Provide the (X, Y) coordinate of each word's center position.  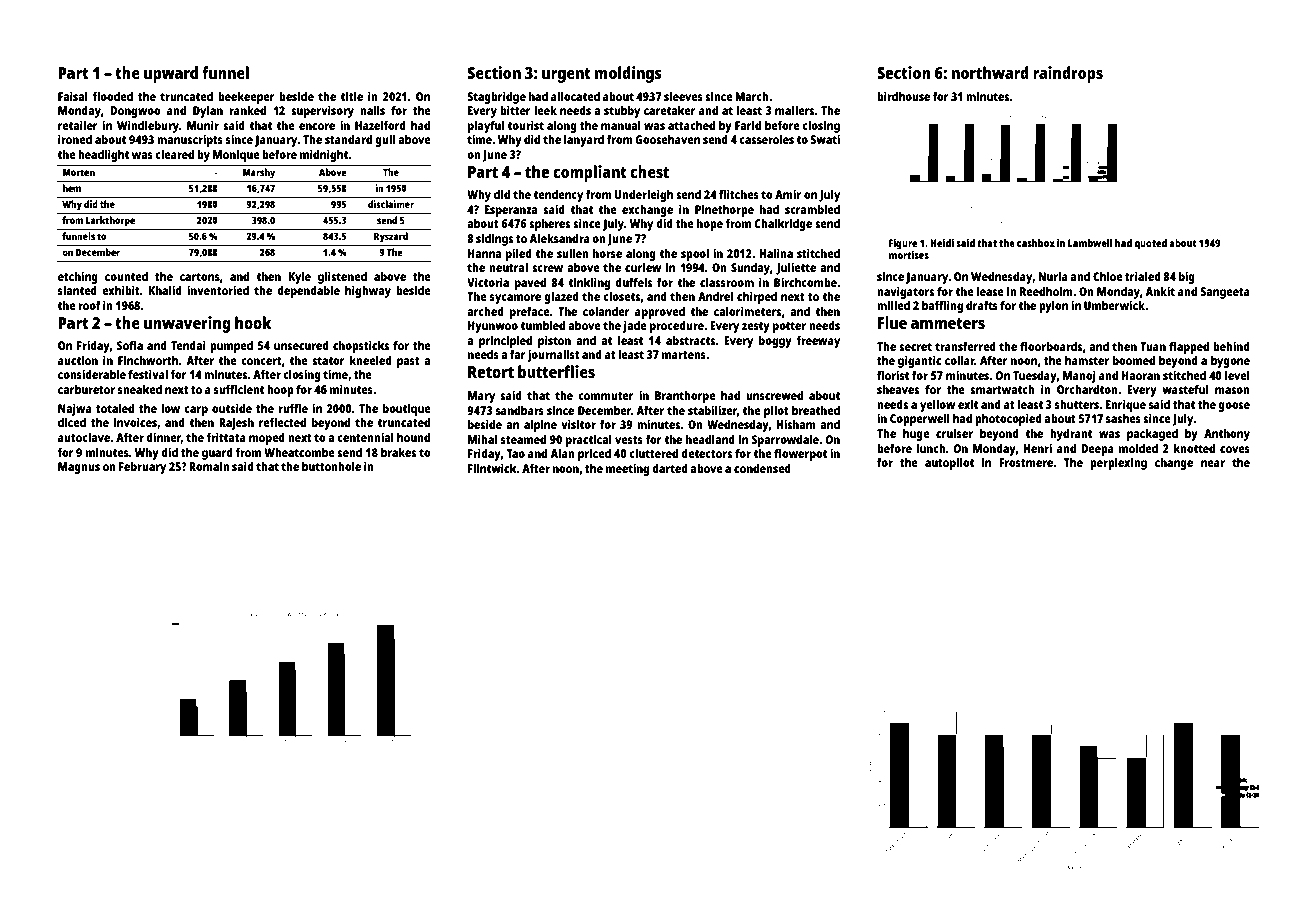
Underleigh (644, 195)
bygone (1230, 362)
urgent (566, 75)
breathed (816, 410)
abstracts (691, 340)
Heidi (942, 243)
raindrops (1068, 74)
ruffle (293, 408)
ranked (247, 110)
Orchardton (1087, 389)
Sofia (130, 345)
